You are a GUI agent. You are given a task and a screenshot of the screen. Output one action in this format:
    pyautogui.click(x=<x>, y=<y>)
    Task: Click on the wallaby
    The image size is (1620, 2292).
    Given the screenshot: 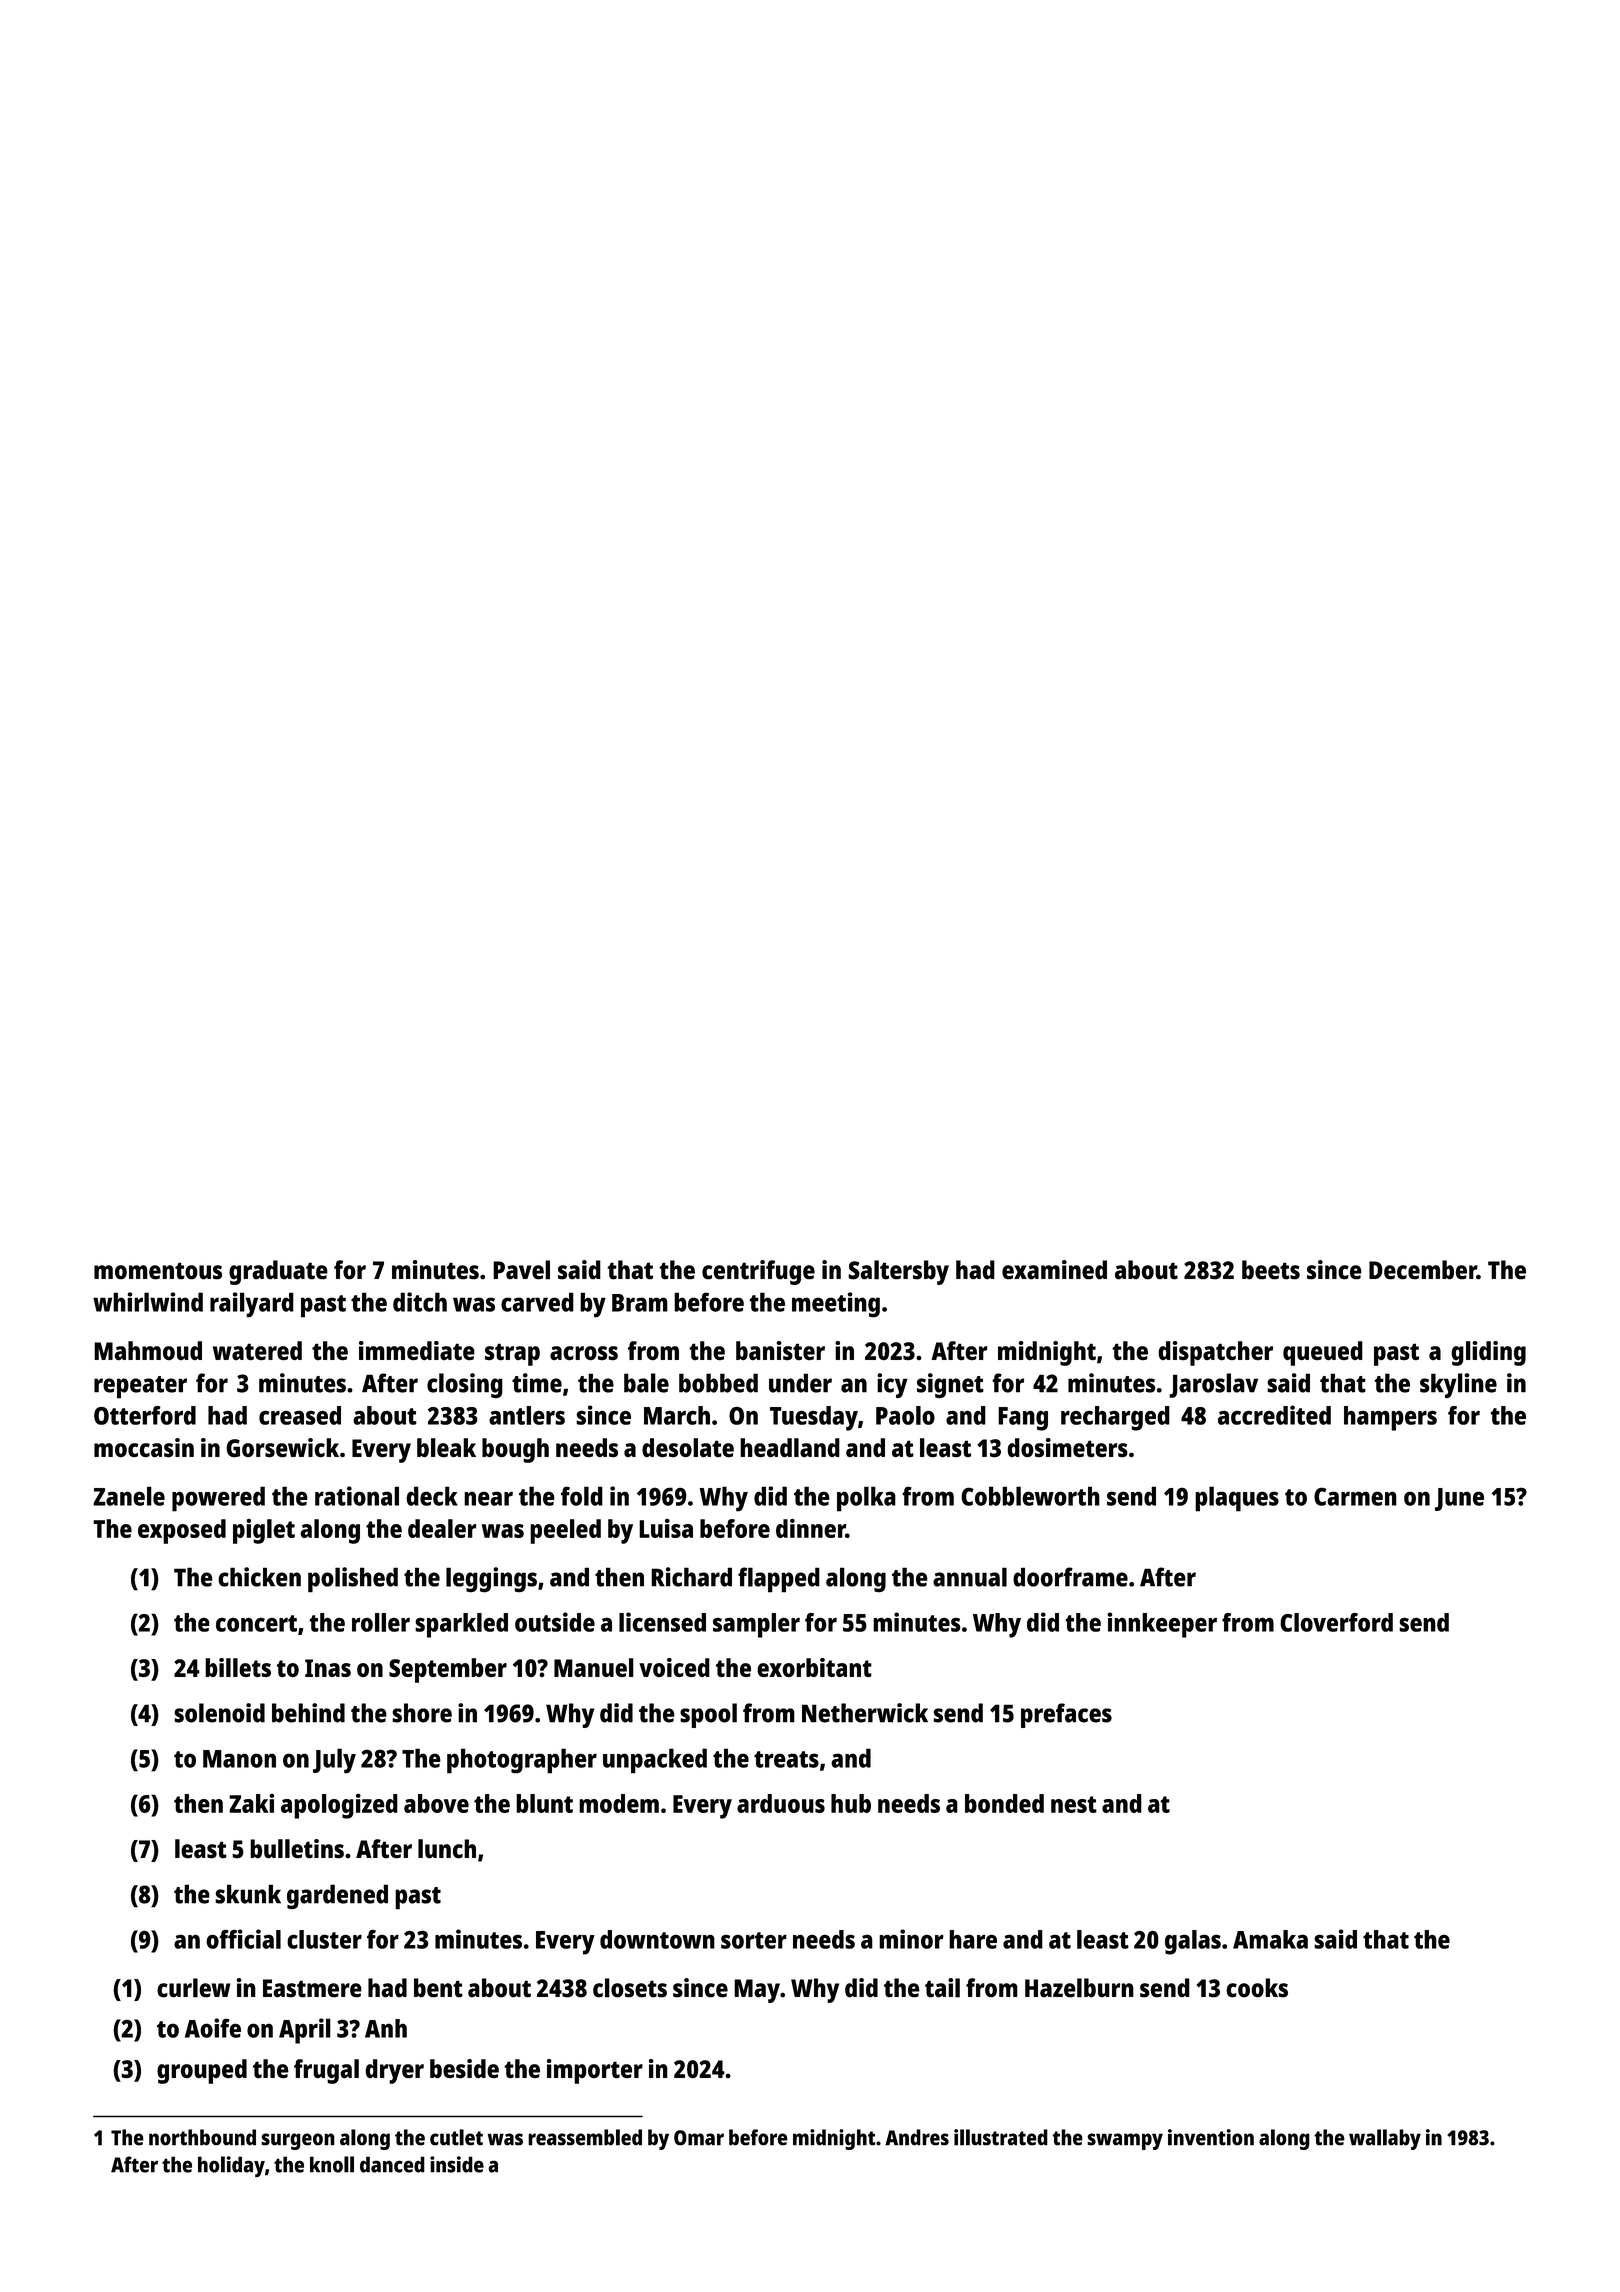 What is the action you would take?
    pyautogui.click(x=1385, y=2139)
